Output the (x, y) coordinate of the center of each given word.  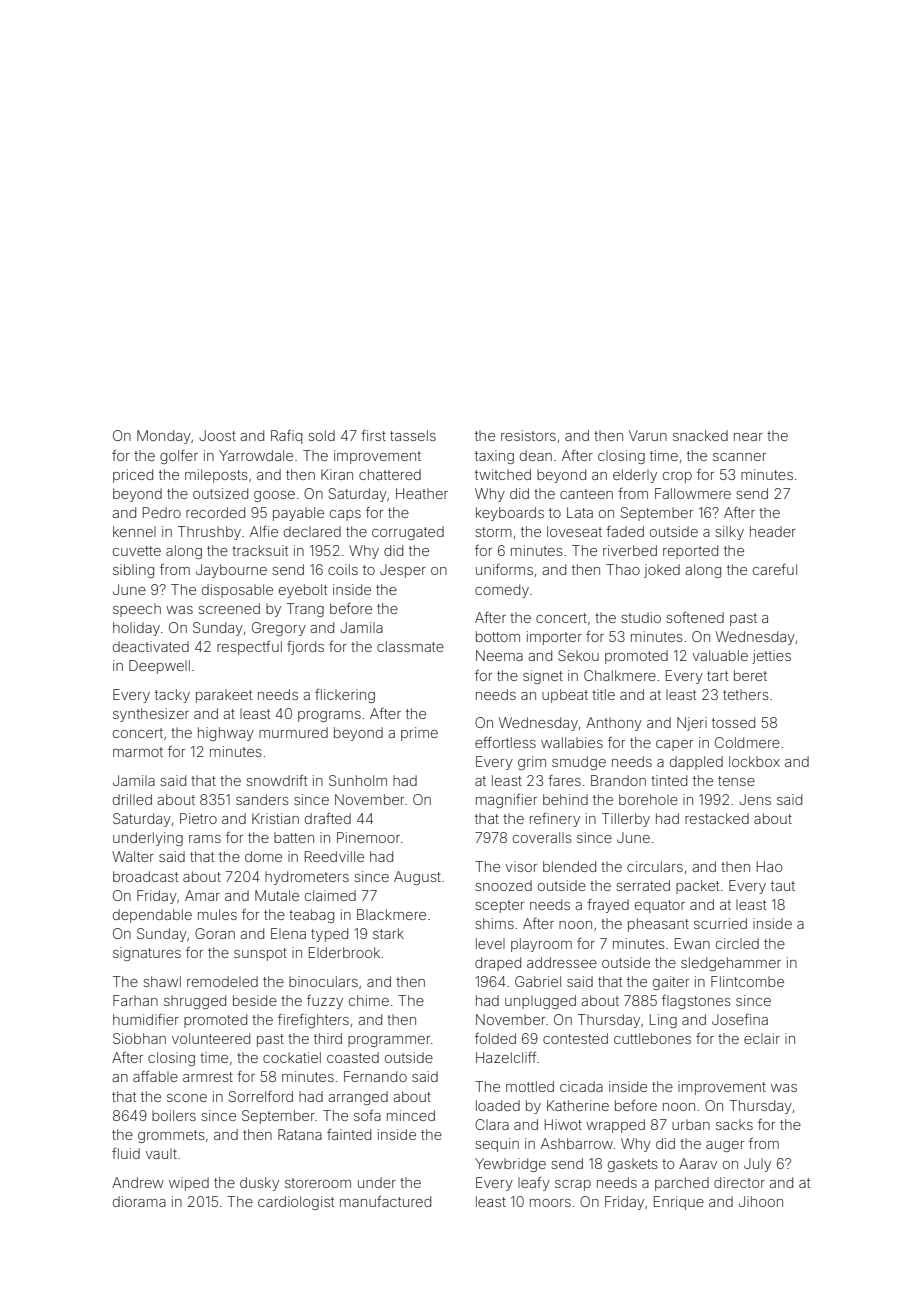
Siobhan (139, 1038)
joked (662, 571)
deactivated (151, 646)
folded (495, 1038)
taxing (494, 457)
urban (691, 1124)
